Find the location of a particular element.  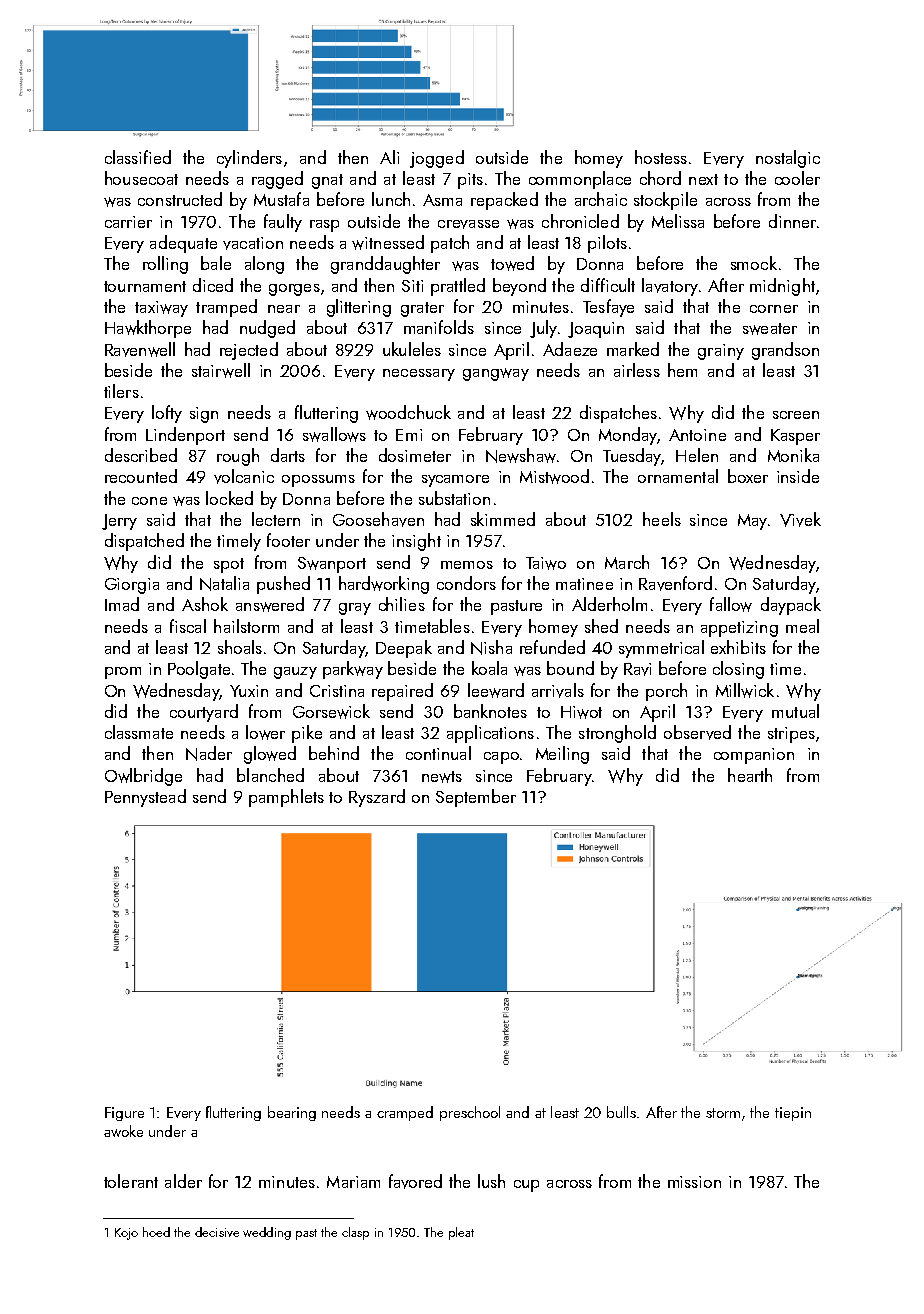

bulls is located at coordinates (622, 1112).
